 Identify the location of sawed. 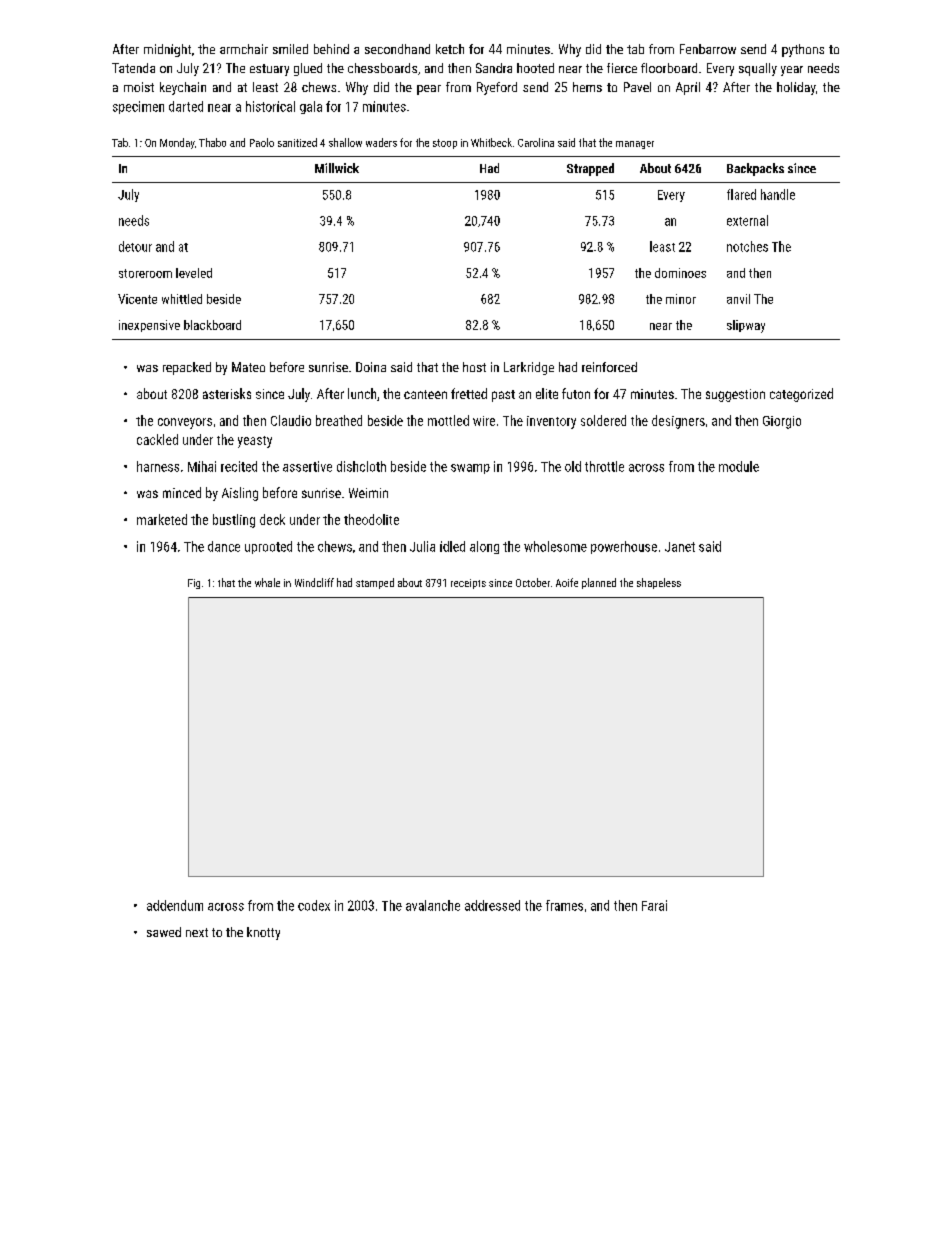
(164, 932).
